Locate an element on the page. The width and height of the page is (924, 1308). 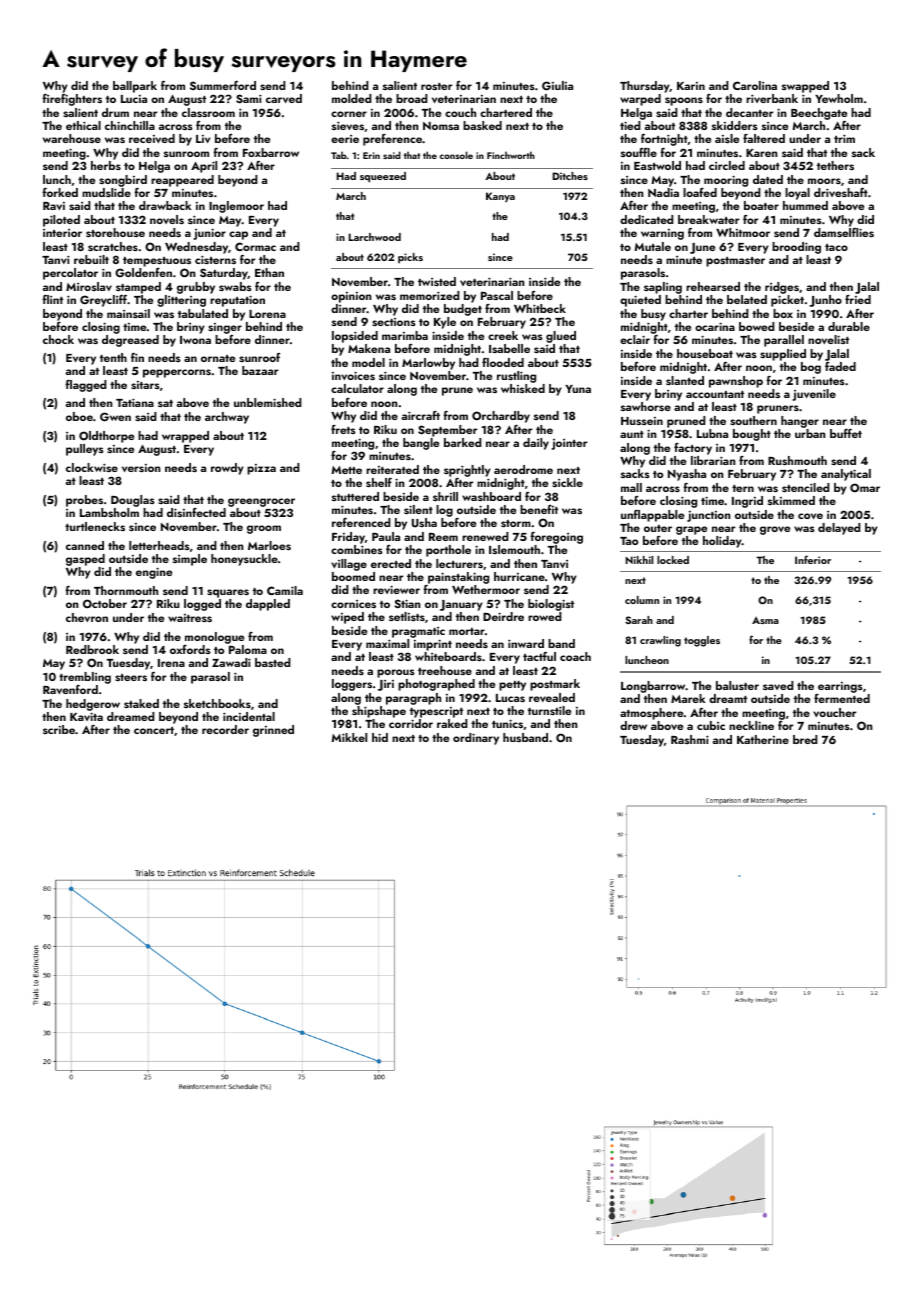
aircraft is located at coordinates (421, 415).
